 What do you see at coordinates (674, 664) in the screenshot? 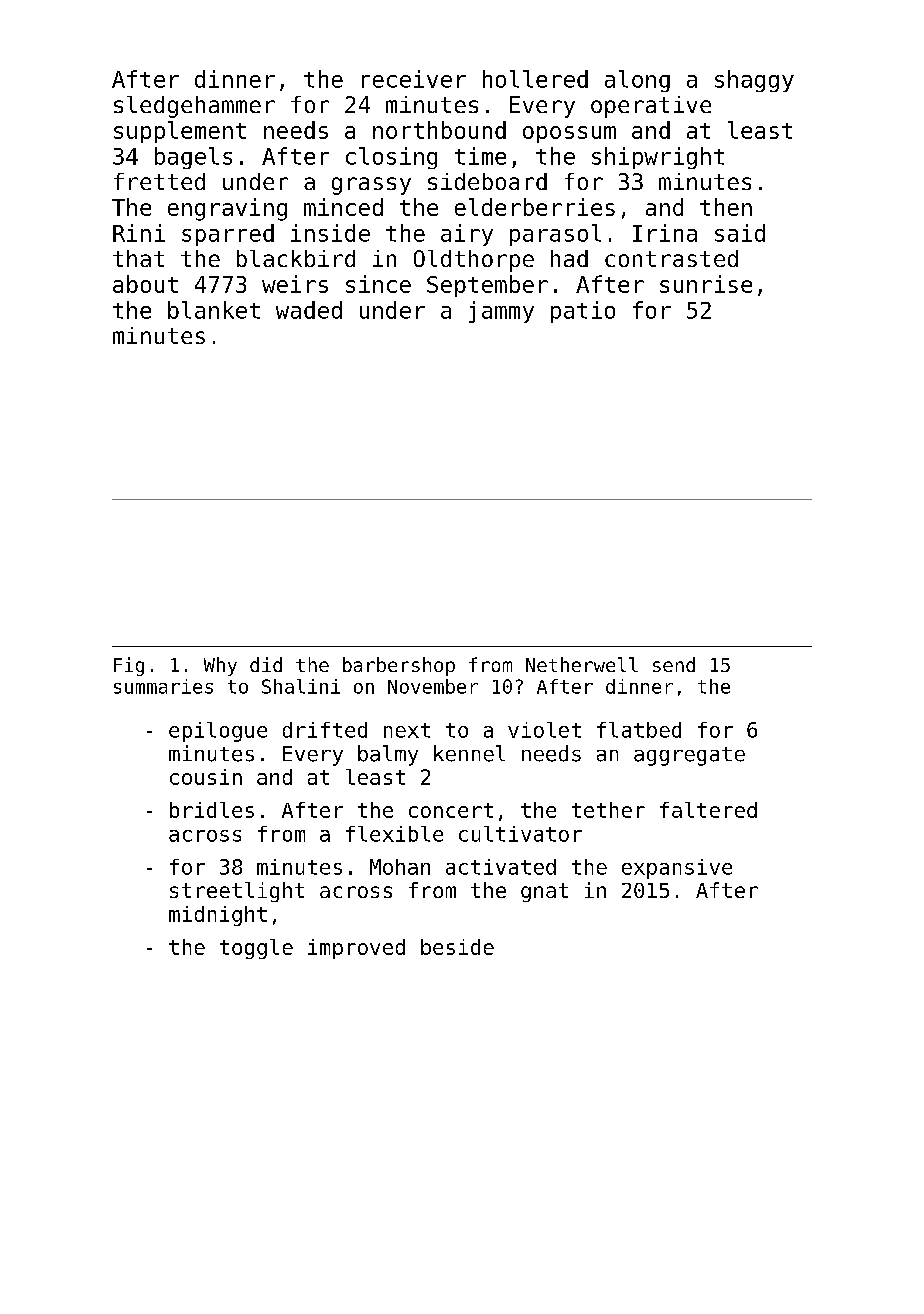
I see `send` at bounding box center [674, 664].
